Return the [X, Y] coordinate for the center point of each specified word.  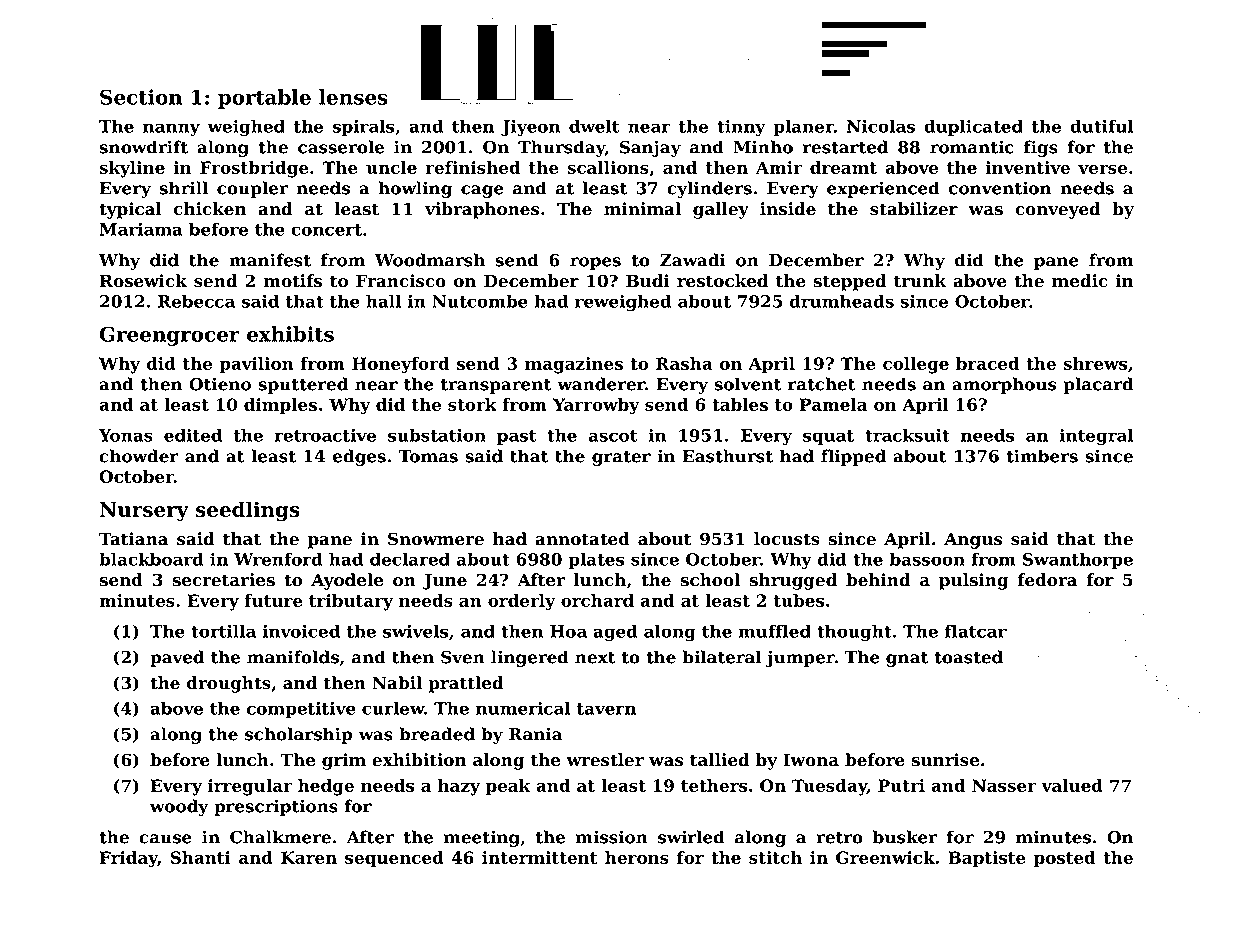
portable [264, 99]
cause [165, 839]
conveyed [1058, 210]
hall [383, 301]
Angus [973, 541]
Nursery [144, 511]
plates [596, 560]
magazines [574, 365]
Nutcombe [480, 301]
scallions [608, 167]
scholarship [298, 735]
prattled [466, 684]
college [916, 365]
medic [1080, 281]
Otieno [220, 384]
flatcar [976, 631]
